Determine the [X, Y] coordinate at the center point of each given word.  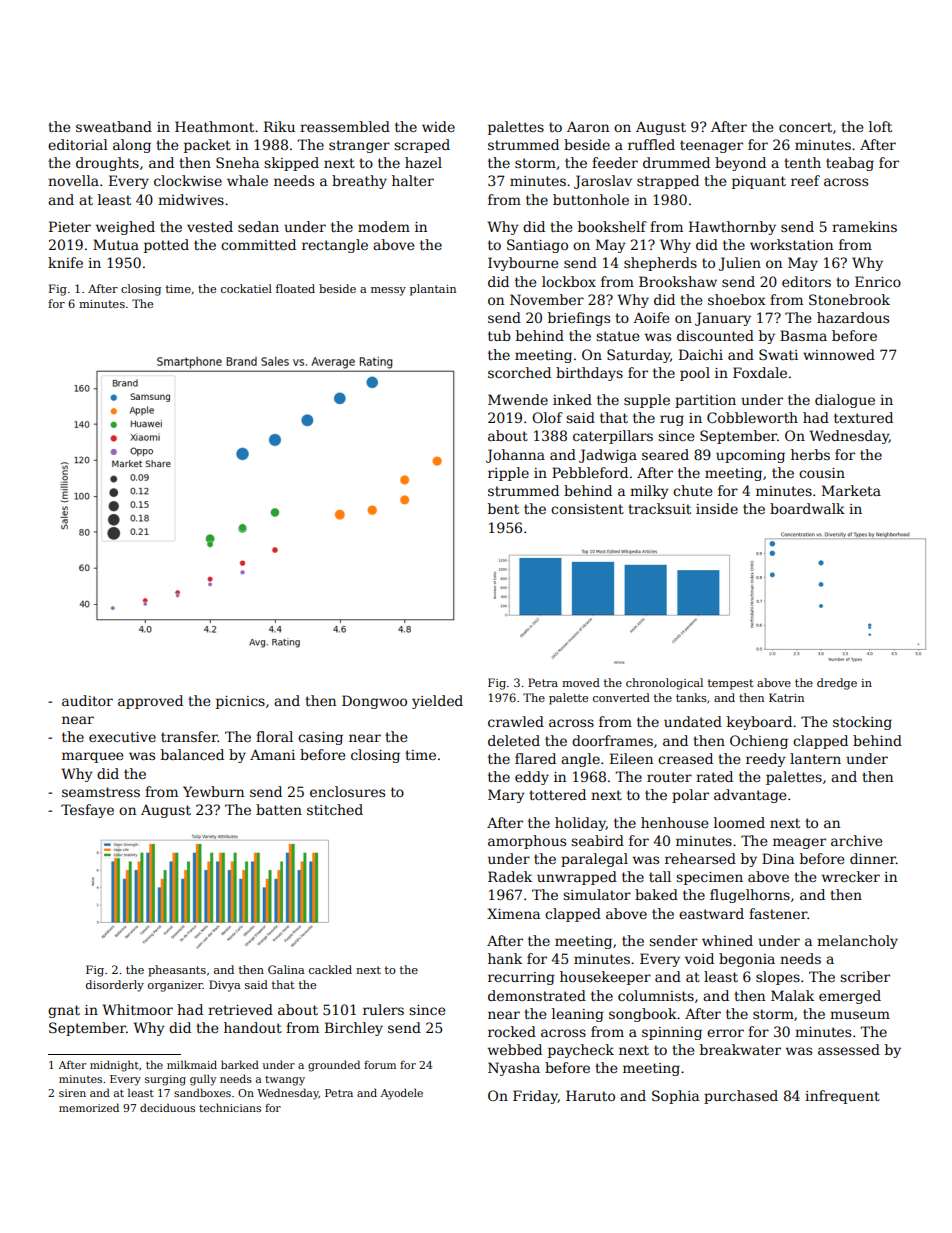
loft [880, 126]
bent [503, 508]
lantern [815, 758]
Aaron [588, 127]
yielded [437, 702]
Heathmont [214, 126]
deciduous [167, 1107]
